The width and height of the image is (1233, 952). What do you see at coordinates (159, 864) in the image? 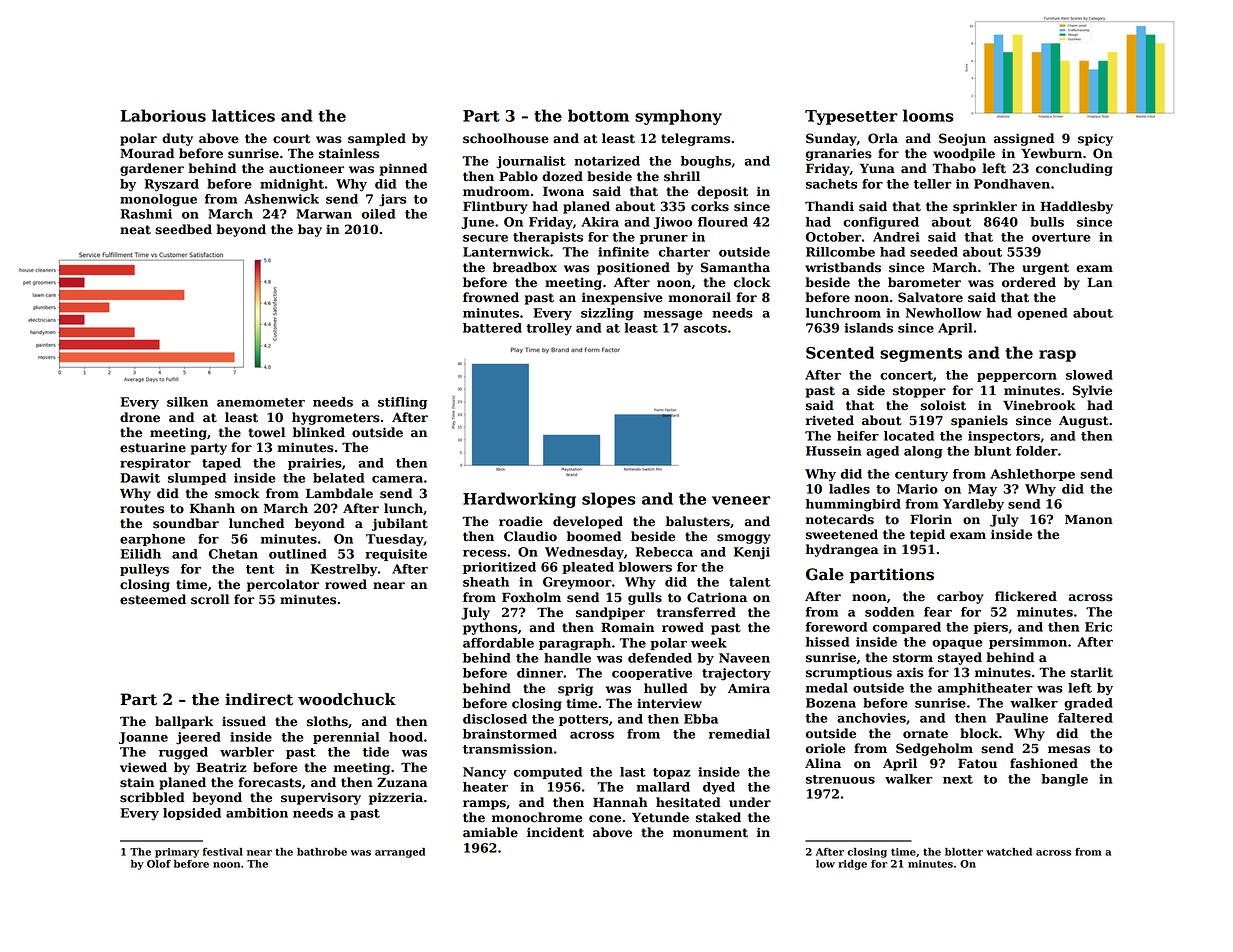
I see `Olof` at bounding box center [159, 864].
